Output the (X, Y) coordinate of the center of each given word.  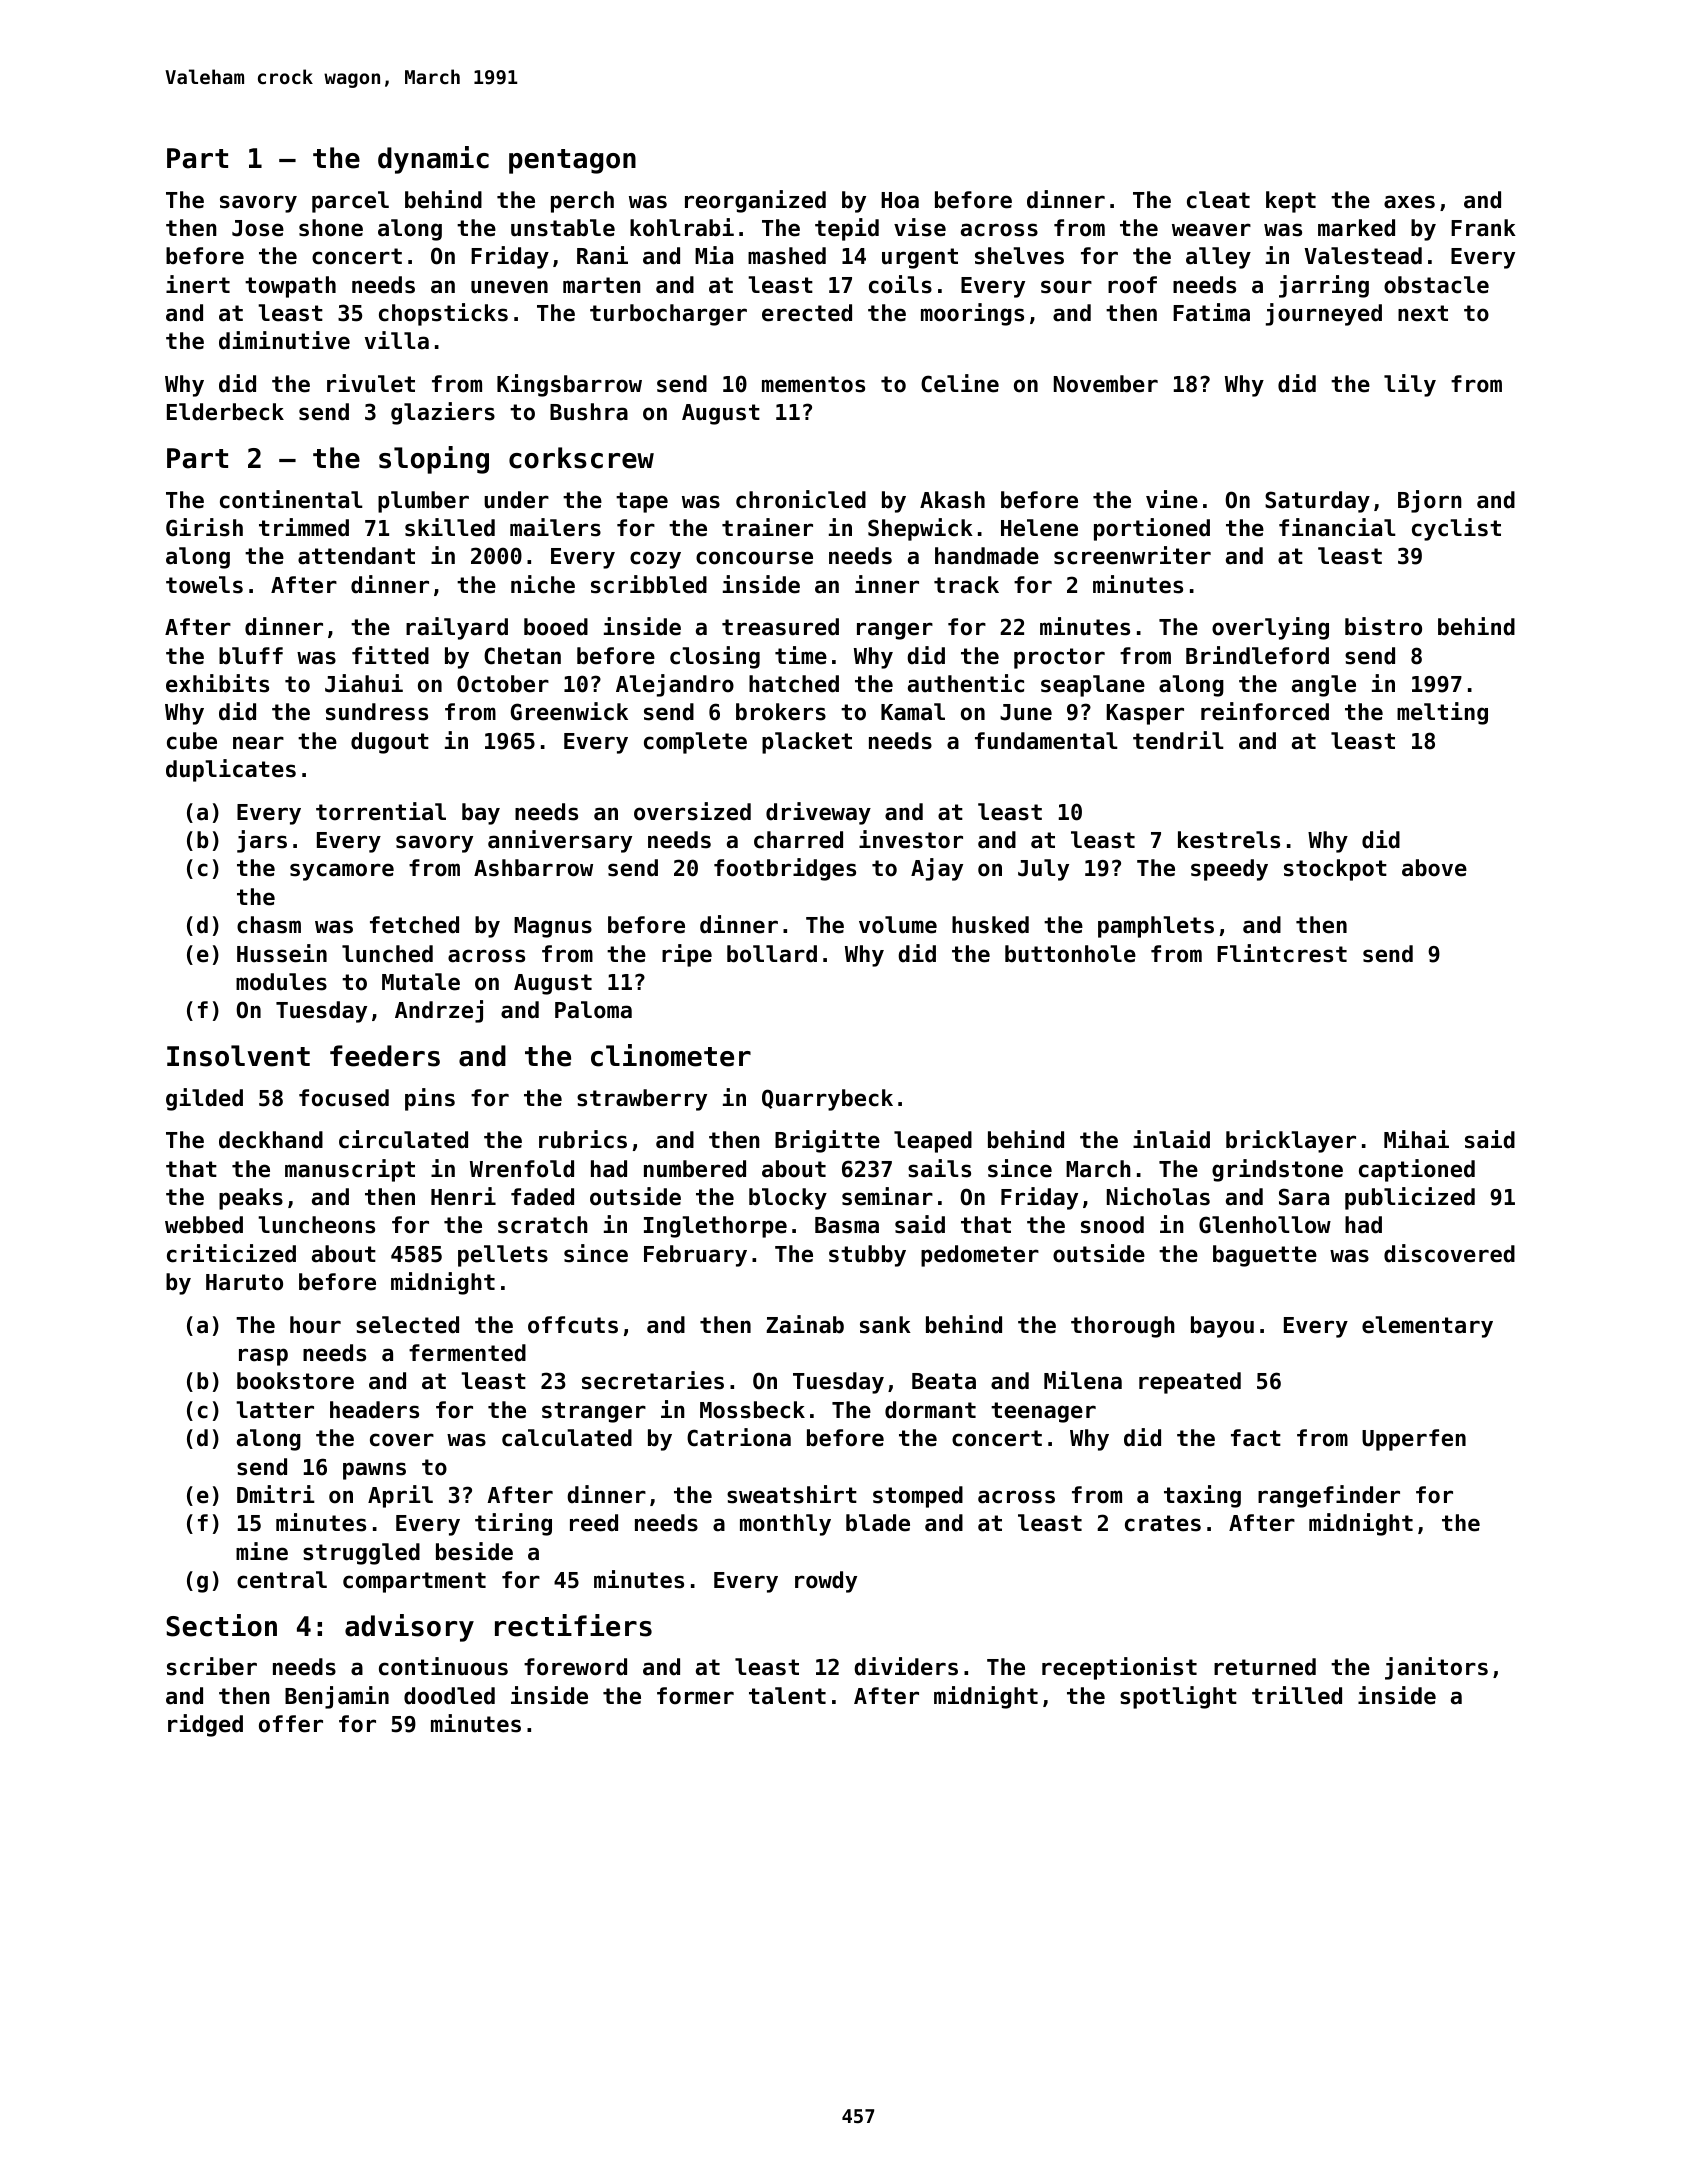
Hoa (900, 200)
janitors (1436, 1668)
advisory (409, 1628)
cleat (1218, 200)
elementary (1427, 1327)
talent (787, 1696)
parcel (350, 202)
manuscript (350, 1170)
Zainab (805, 1324)
